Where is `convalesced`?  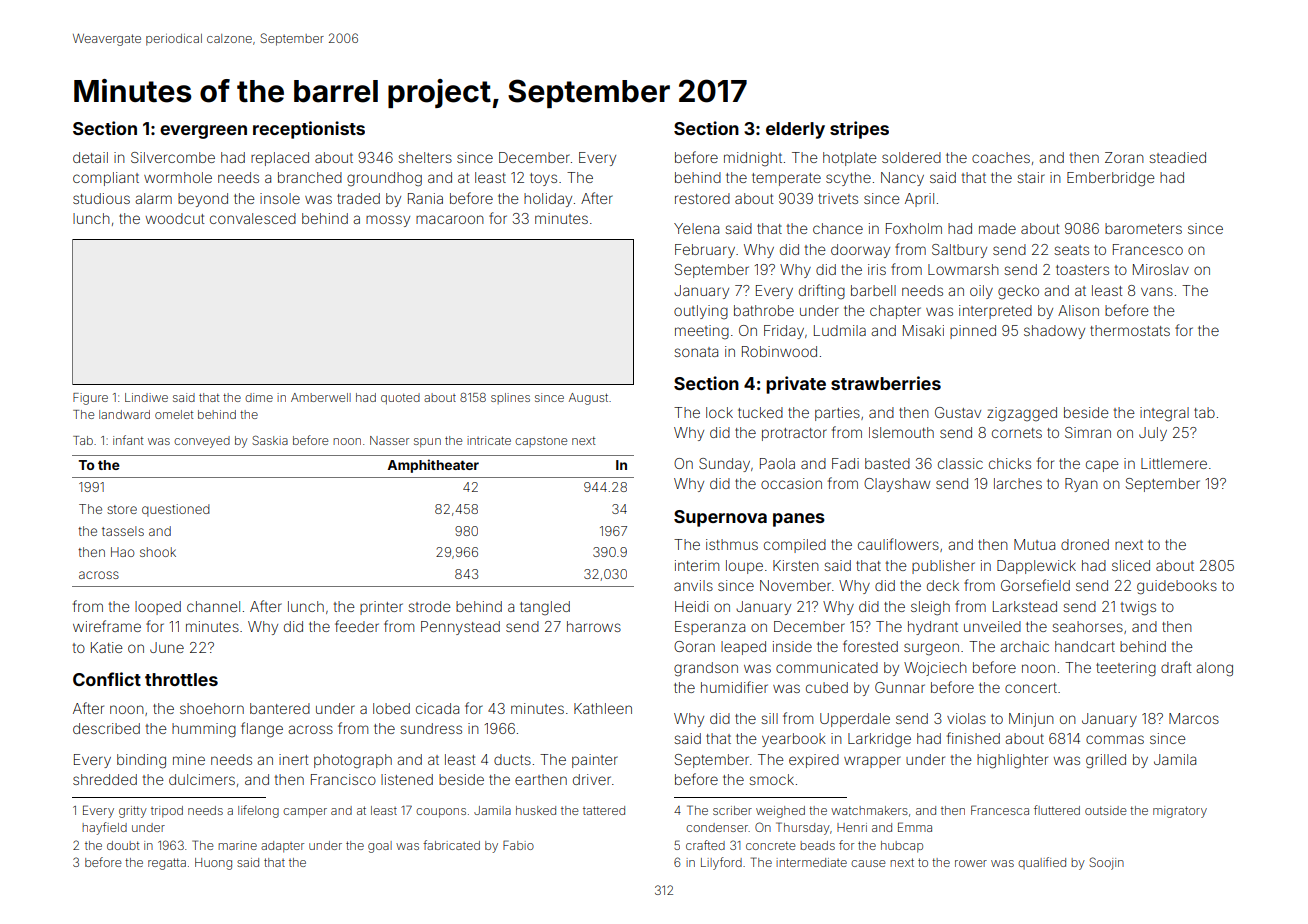 convalesced is located at coordinates (253, 218).
